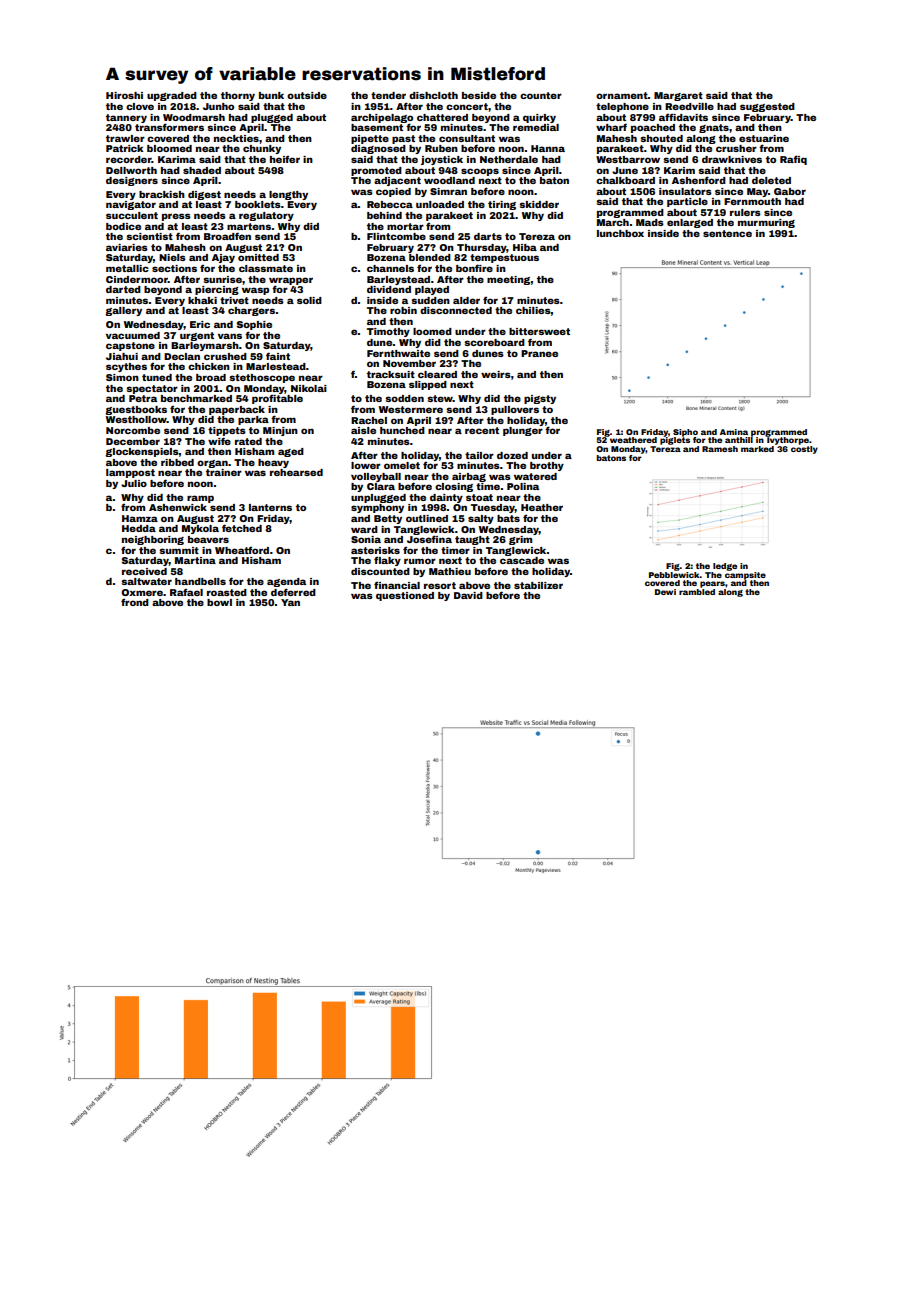  I want to click on Barleystead, so click(398, 280).
